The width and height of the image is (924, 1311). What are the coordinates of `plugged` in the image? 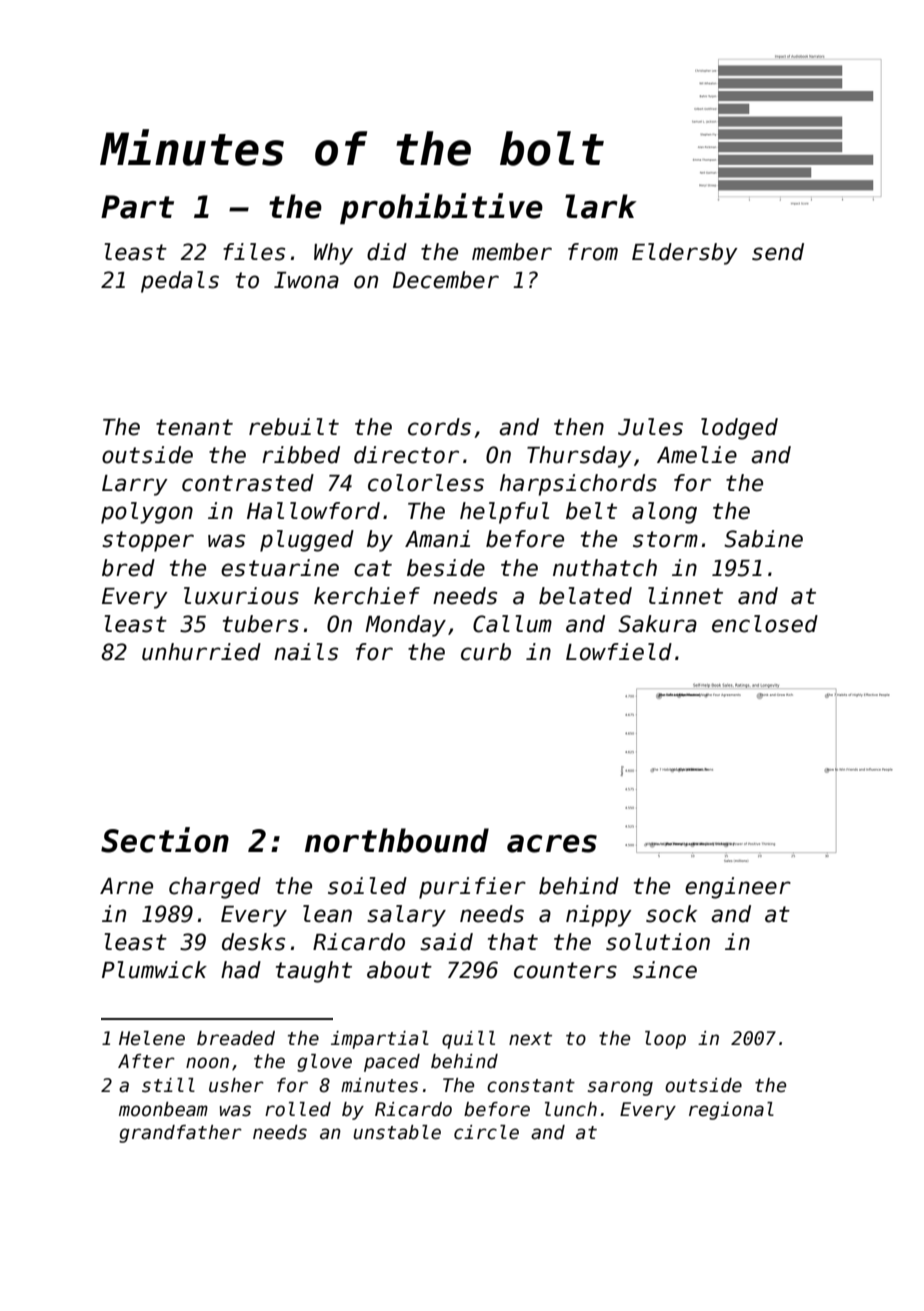 It's located at (307, 541).
